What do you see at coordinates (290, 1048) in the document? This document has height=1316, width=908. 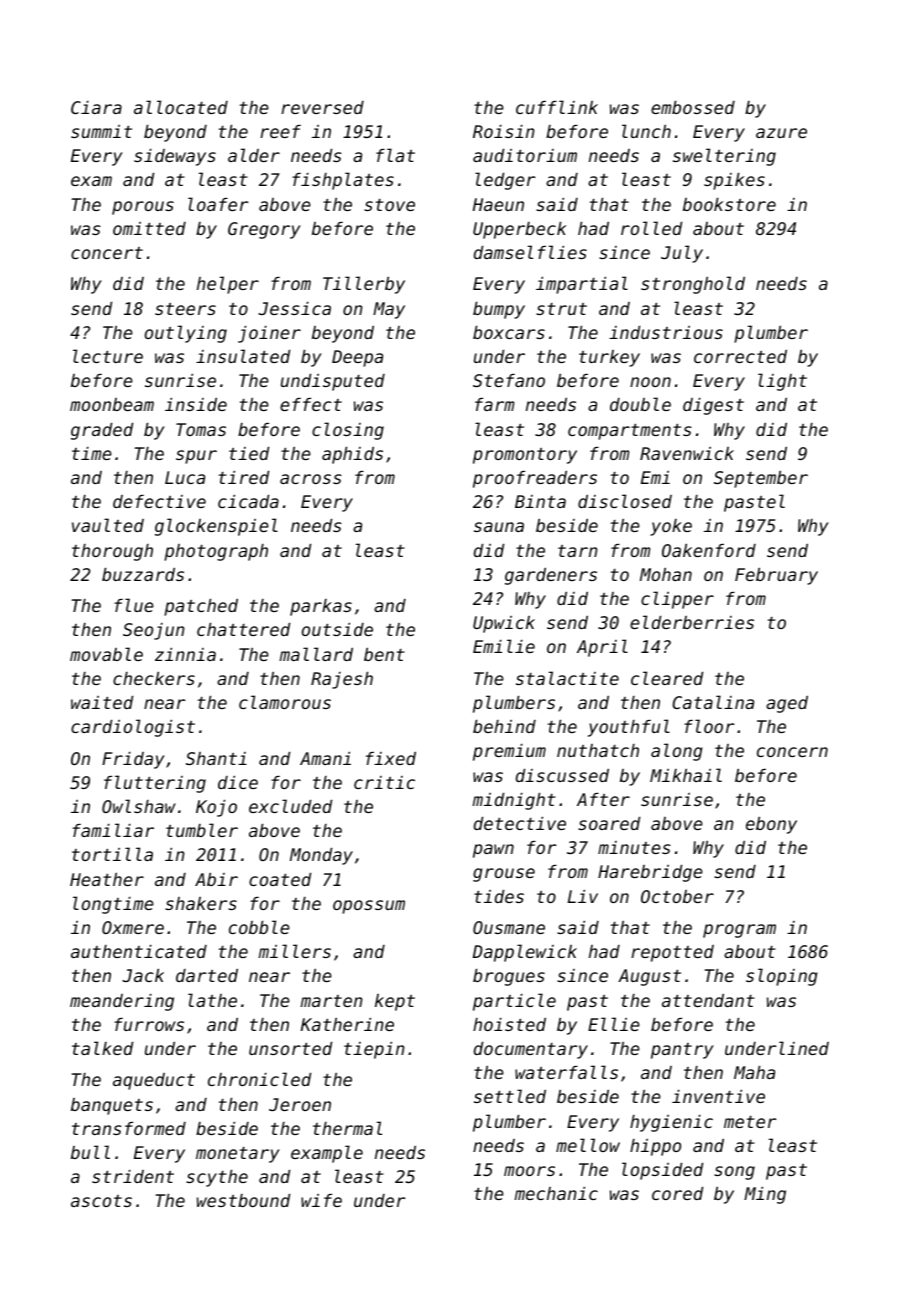 I see `unsorted` at bounding box center [290, 1048].
